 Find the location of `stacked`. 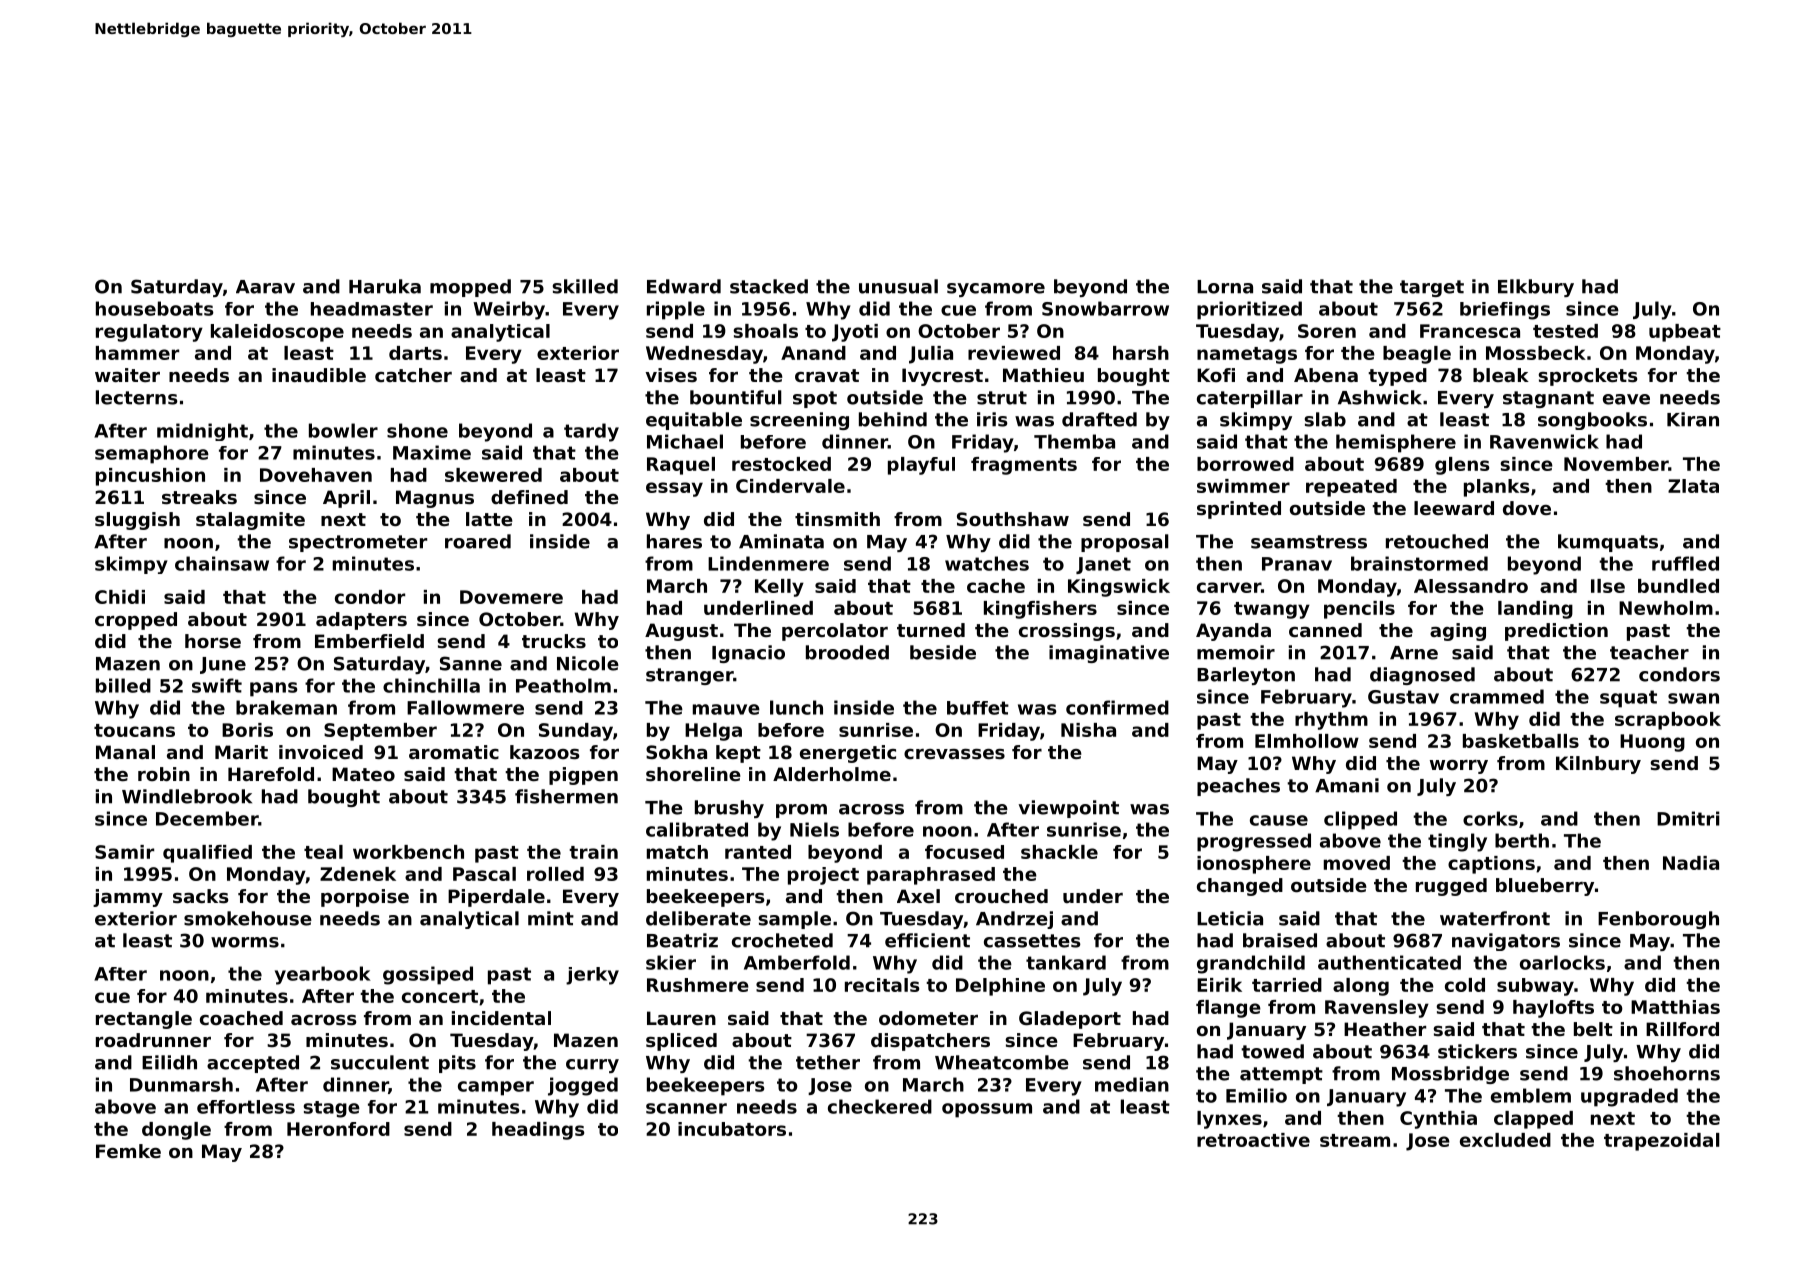

stacked is located at coordinates (769, 286).
